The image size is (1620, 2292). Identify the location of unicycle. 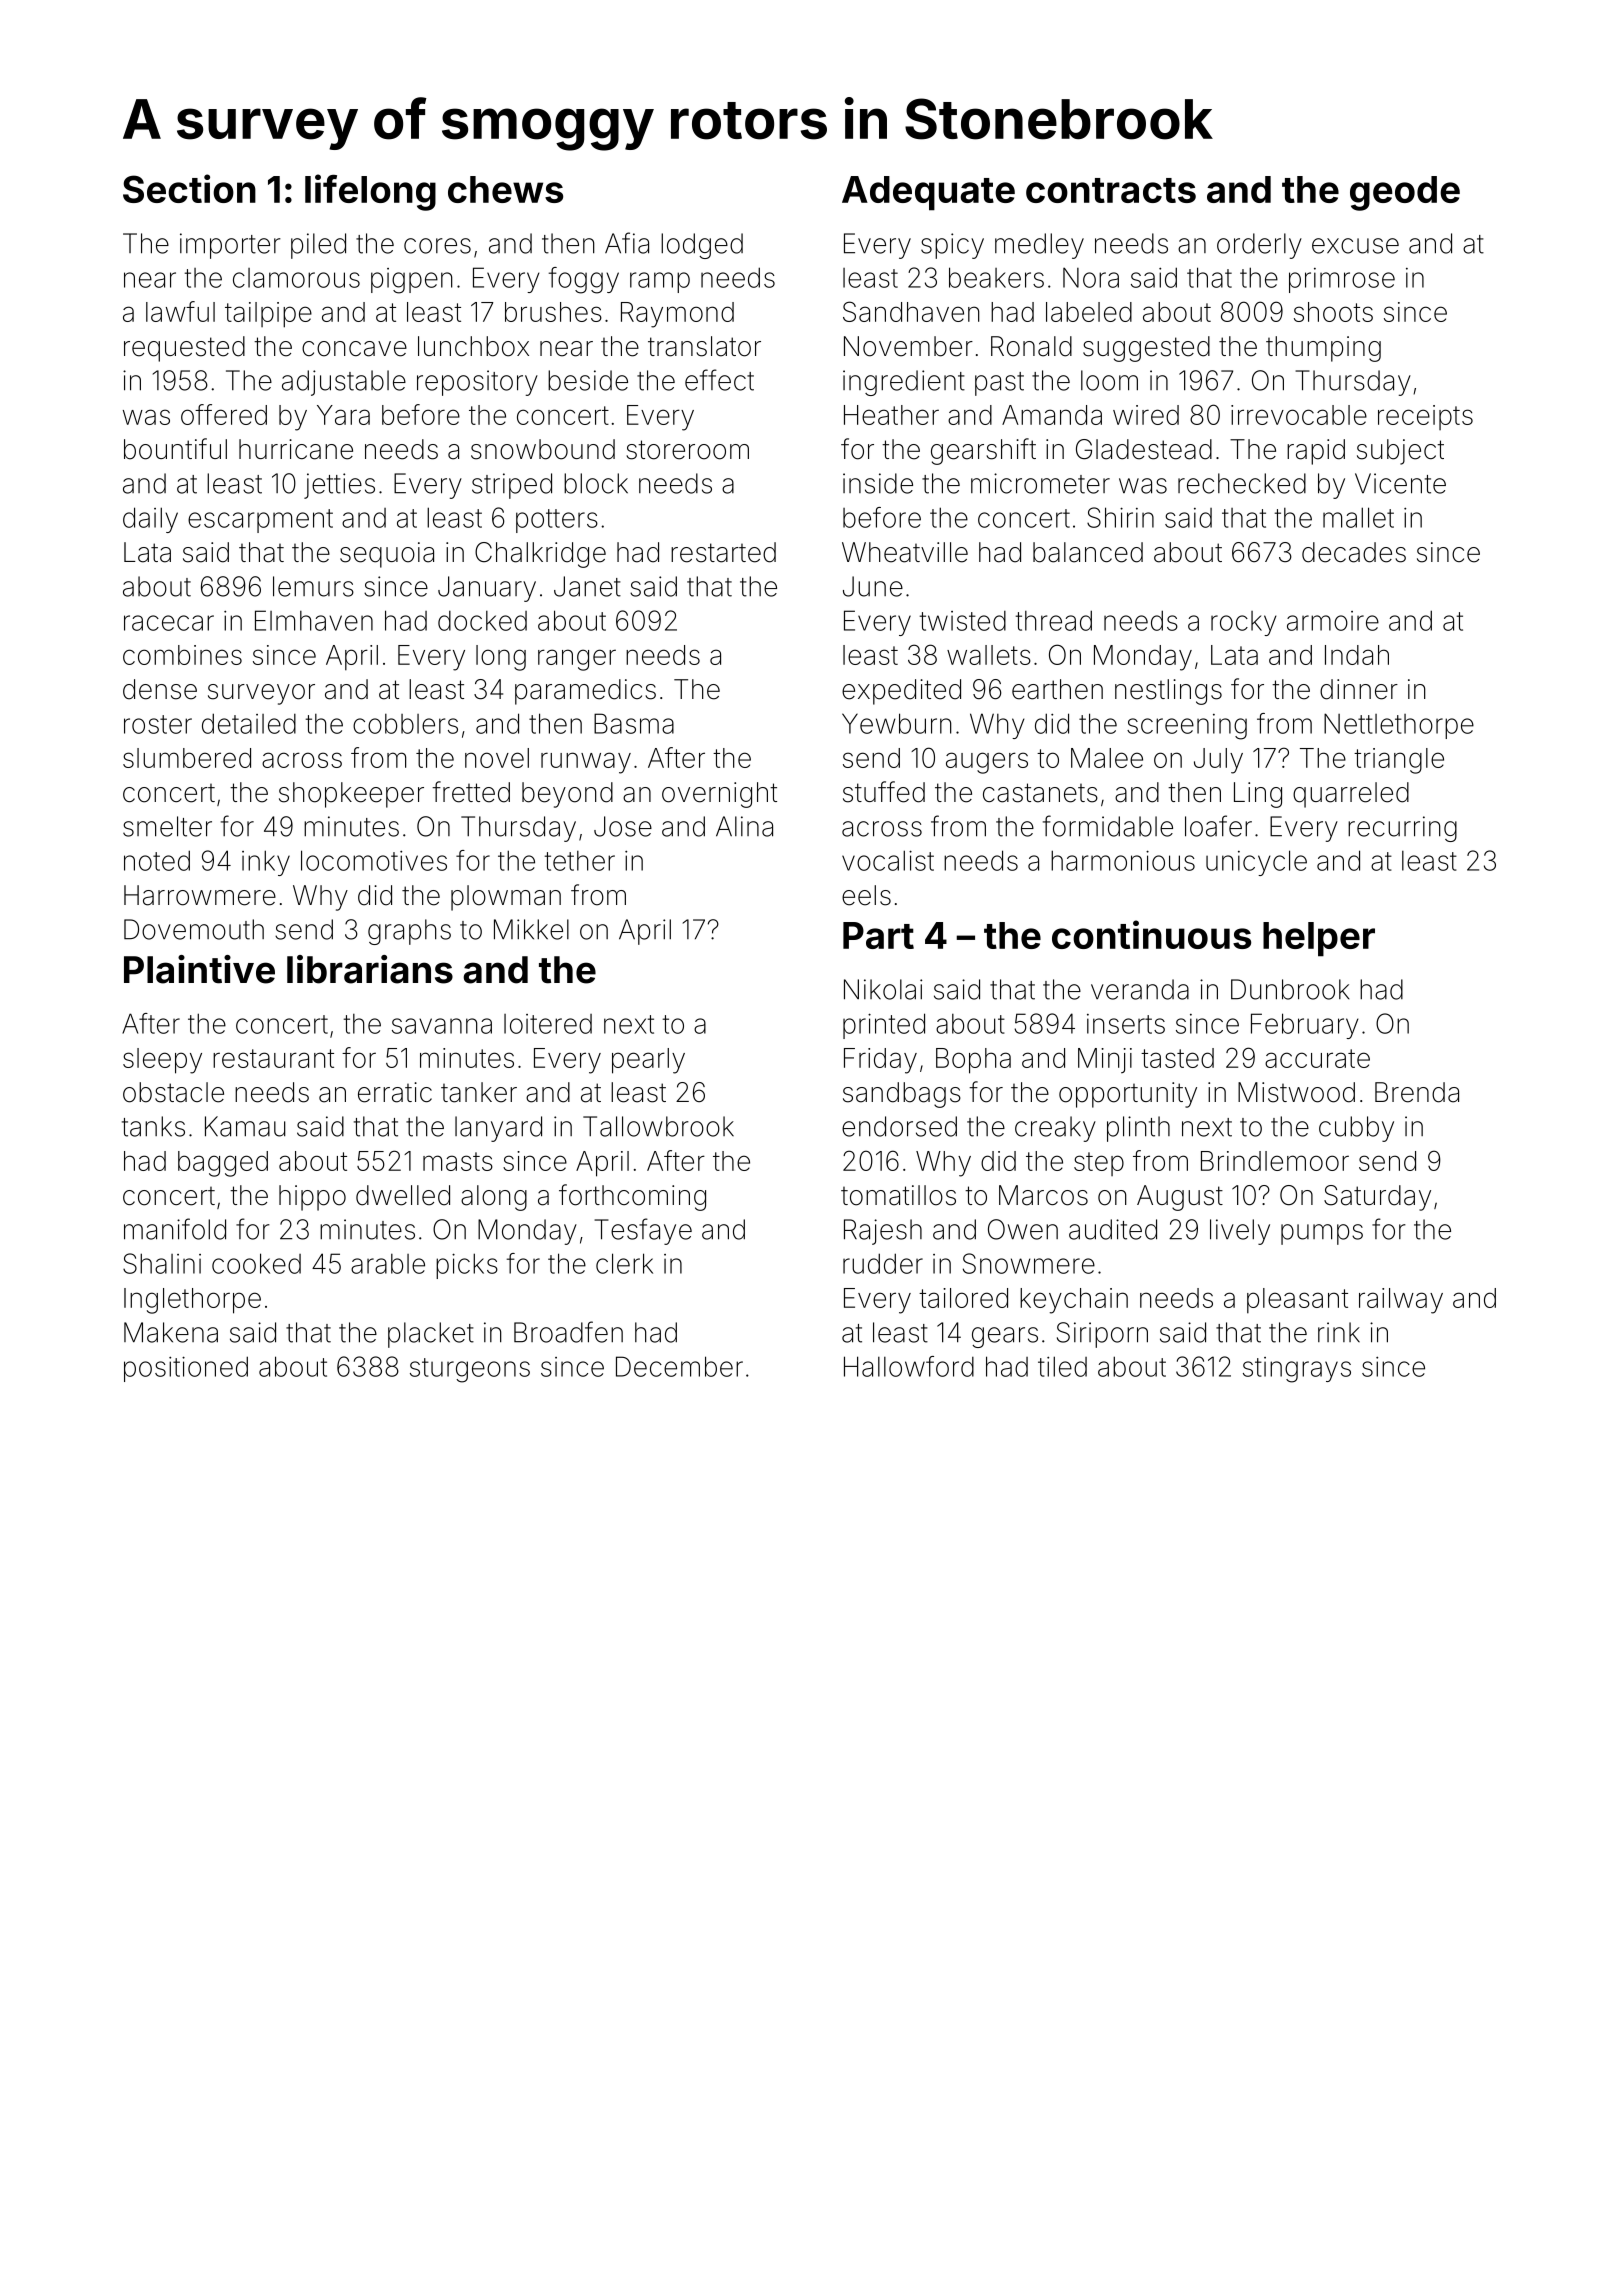
(1256, 863).
